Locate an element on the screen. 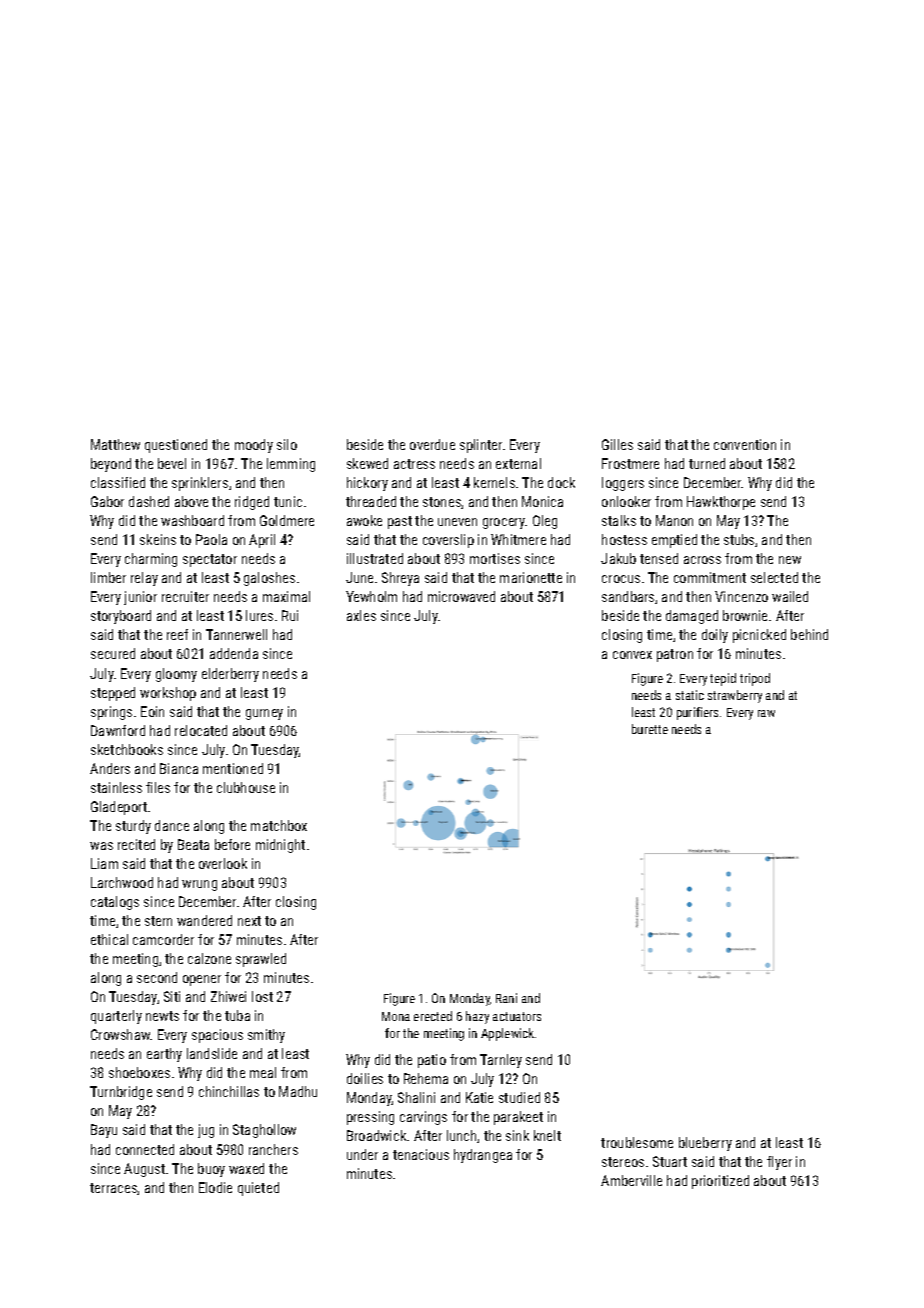  lost is located at coordinates (262, 996).
